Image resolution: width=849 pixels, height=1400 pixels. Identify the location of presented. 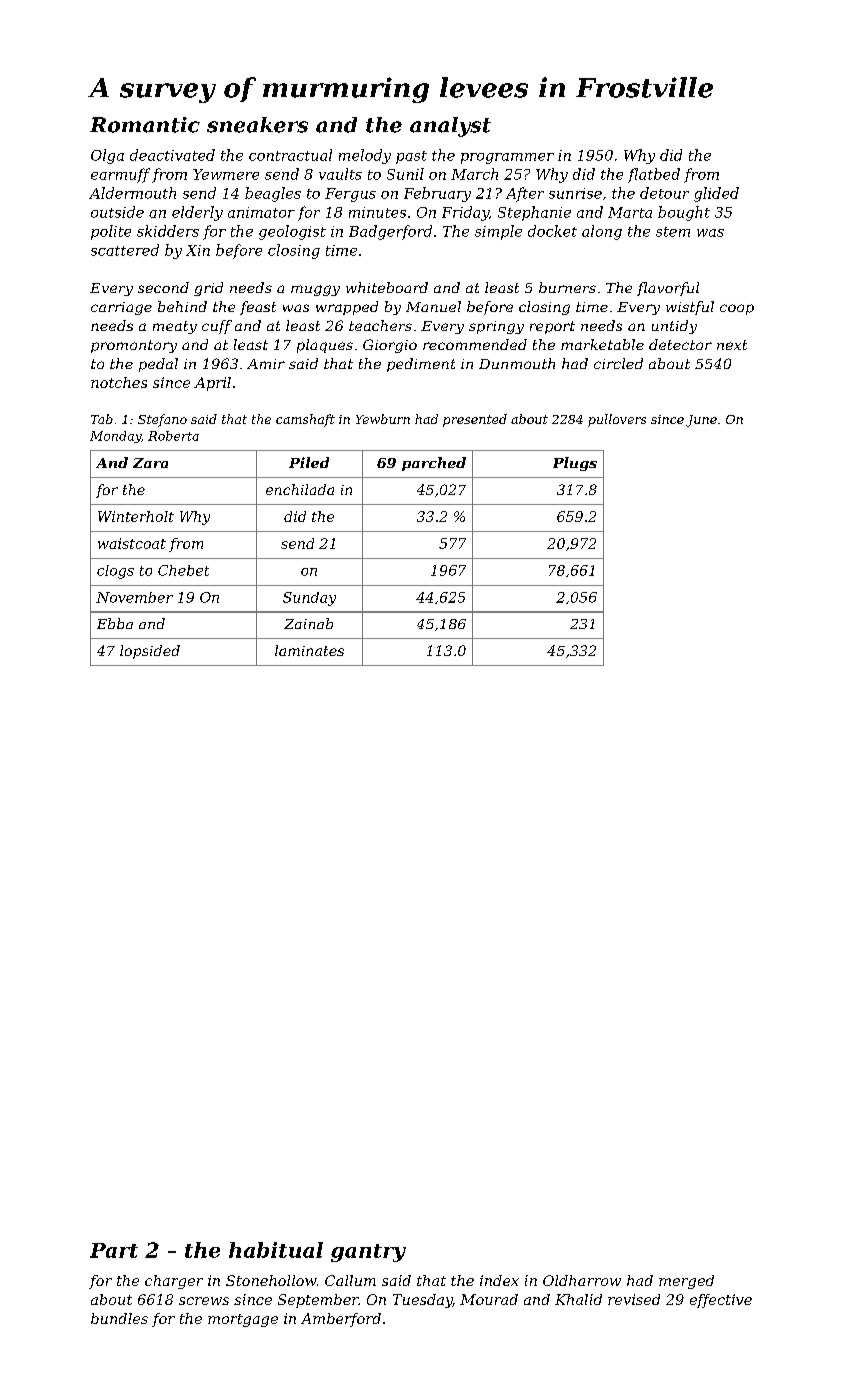
(475, 420).
